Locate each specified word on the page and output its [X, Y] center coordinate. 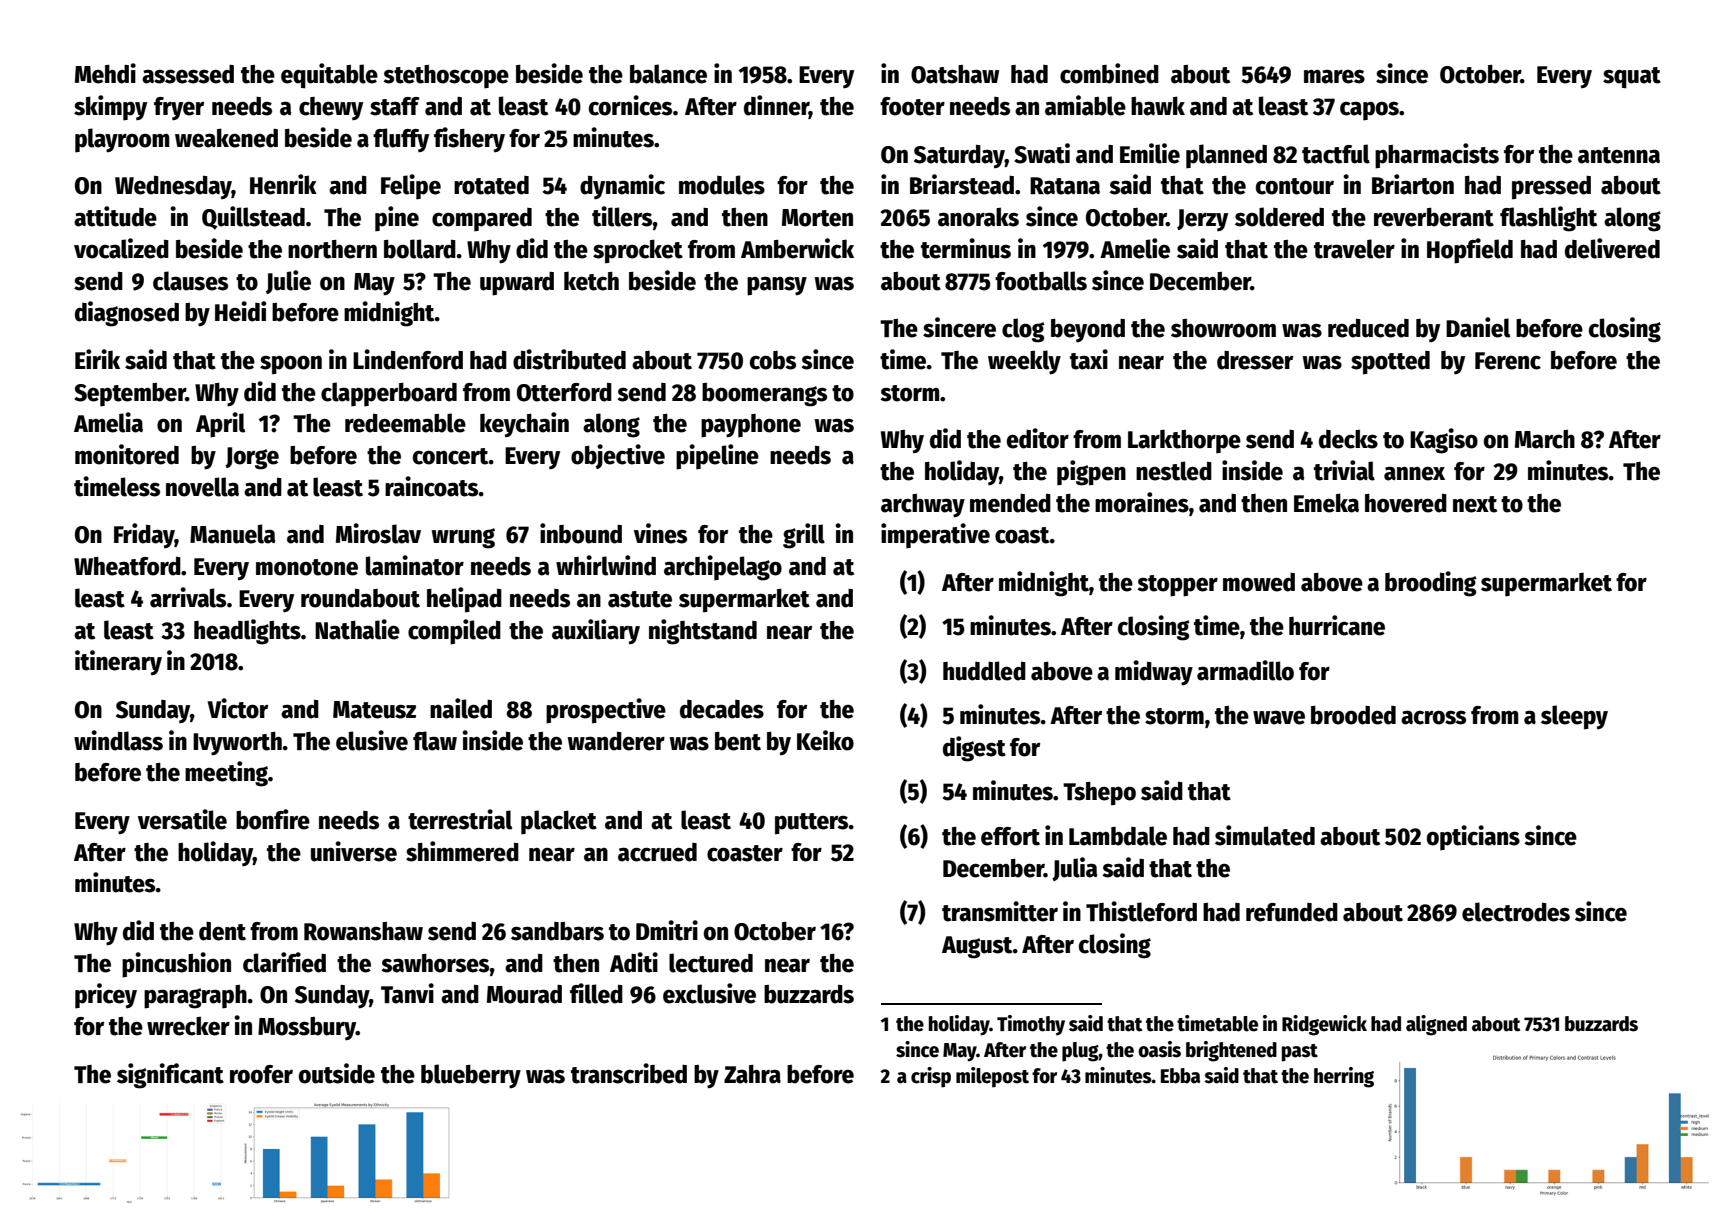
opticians [1473, 838]
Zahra [752, 1074]
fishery [469, 139]
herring [1344, 1077]
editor [1038, 438]
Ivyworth [237, 744]
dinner [776, 106]
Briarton [1413, 184]
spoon [291, 365]
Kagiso [1444, 441]
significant [170, 1076]
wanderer [616, 741]
